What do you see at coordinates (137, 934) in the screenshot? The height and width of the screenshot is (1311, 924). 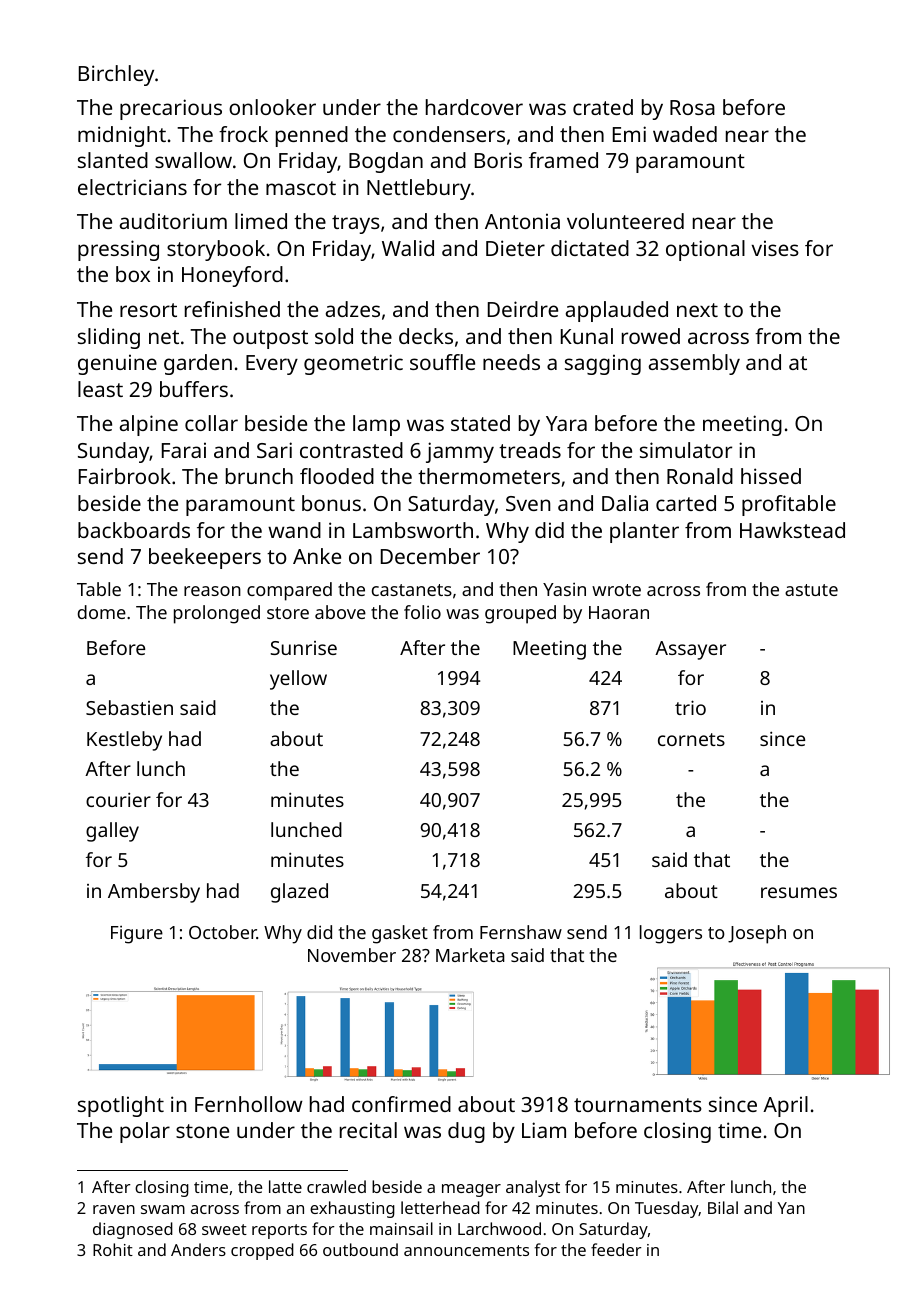 I see `Figure` at bounding box center [137, 934].
